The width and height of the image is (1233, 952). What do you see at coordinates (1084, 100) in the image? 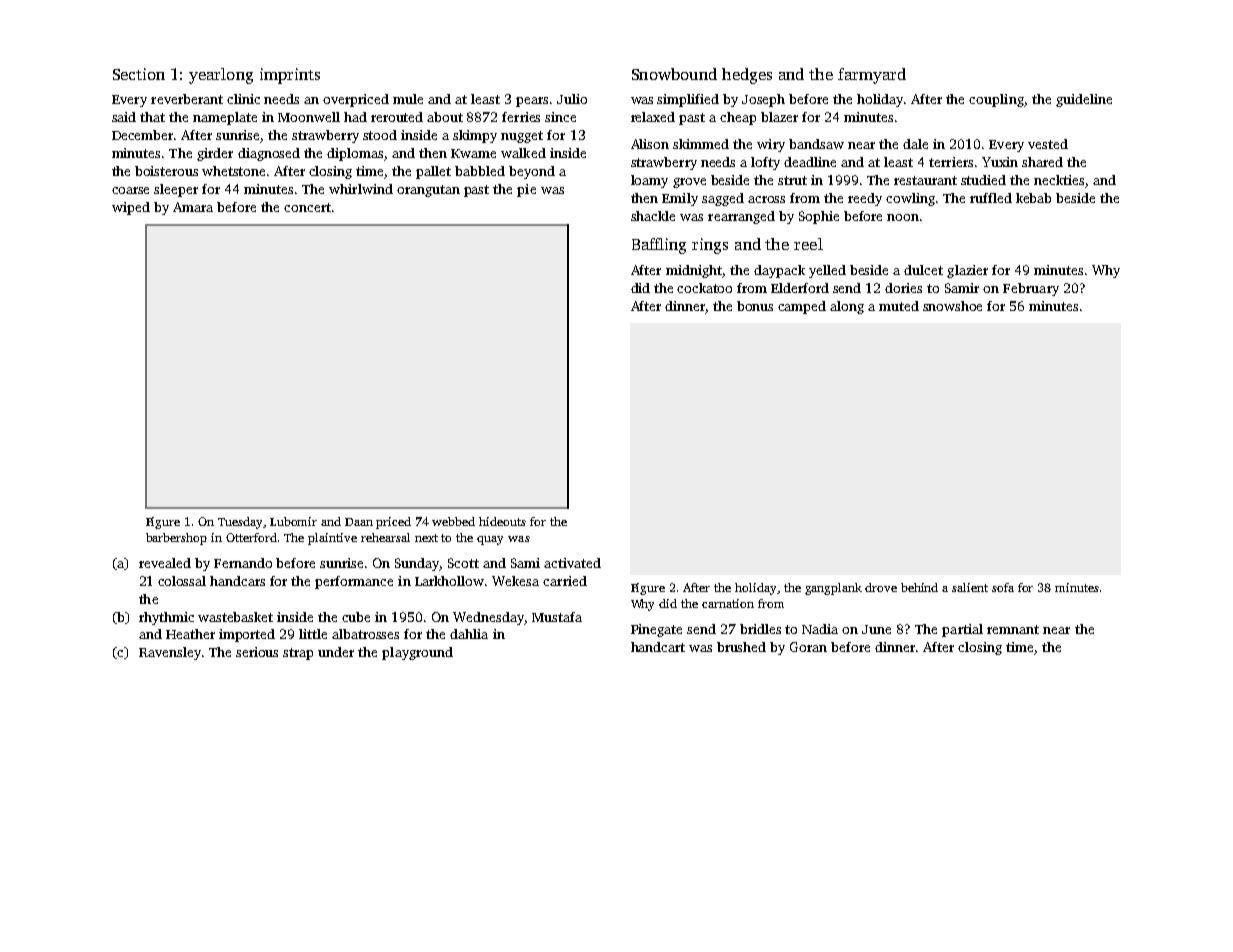
I see `guideline` at bounding box center [1084, 100].
